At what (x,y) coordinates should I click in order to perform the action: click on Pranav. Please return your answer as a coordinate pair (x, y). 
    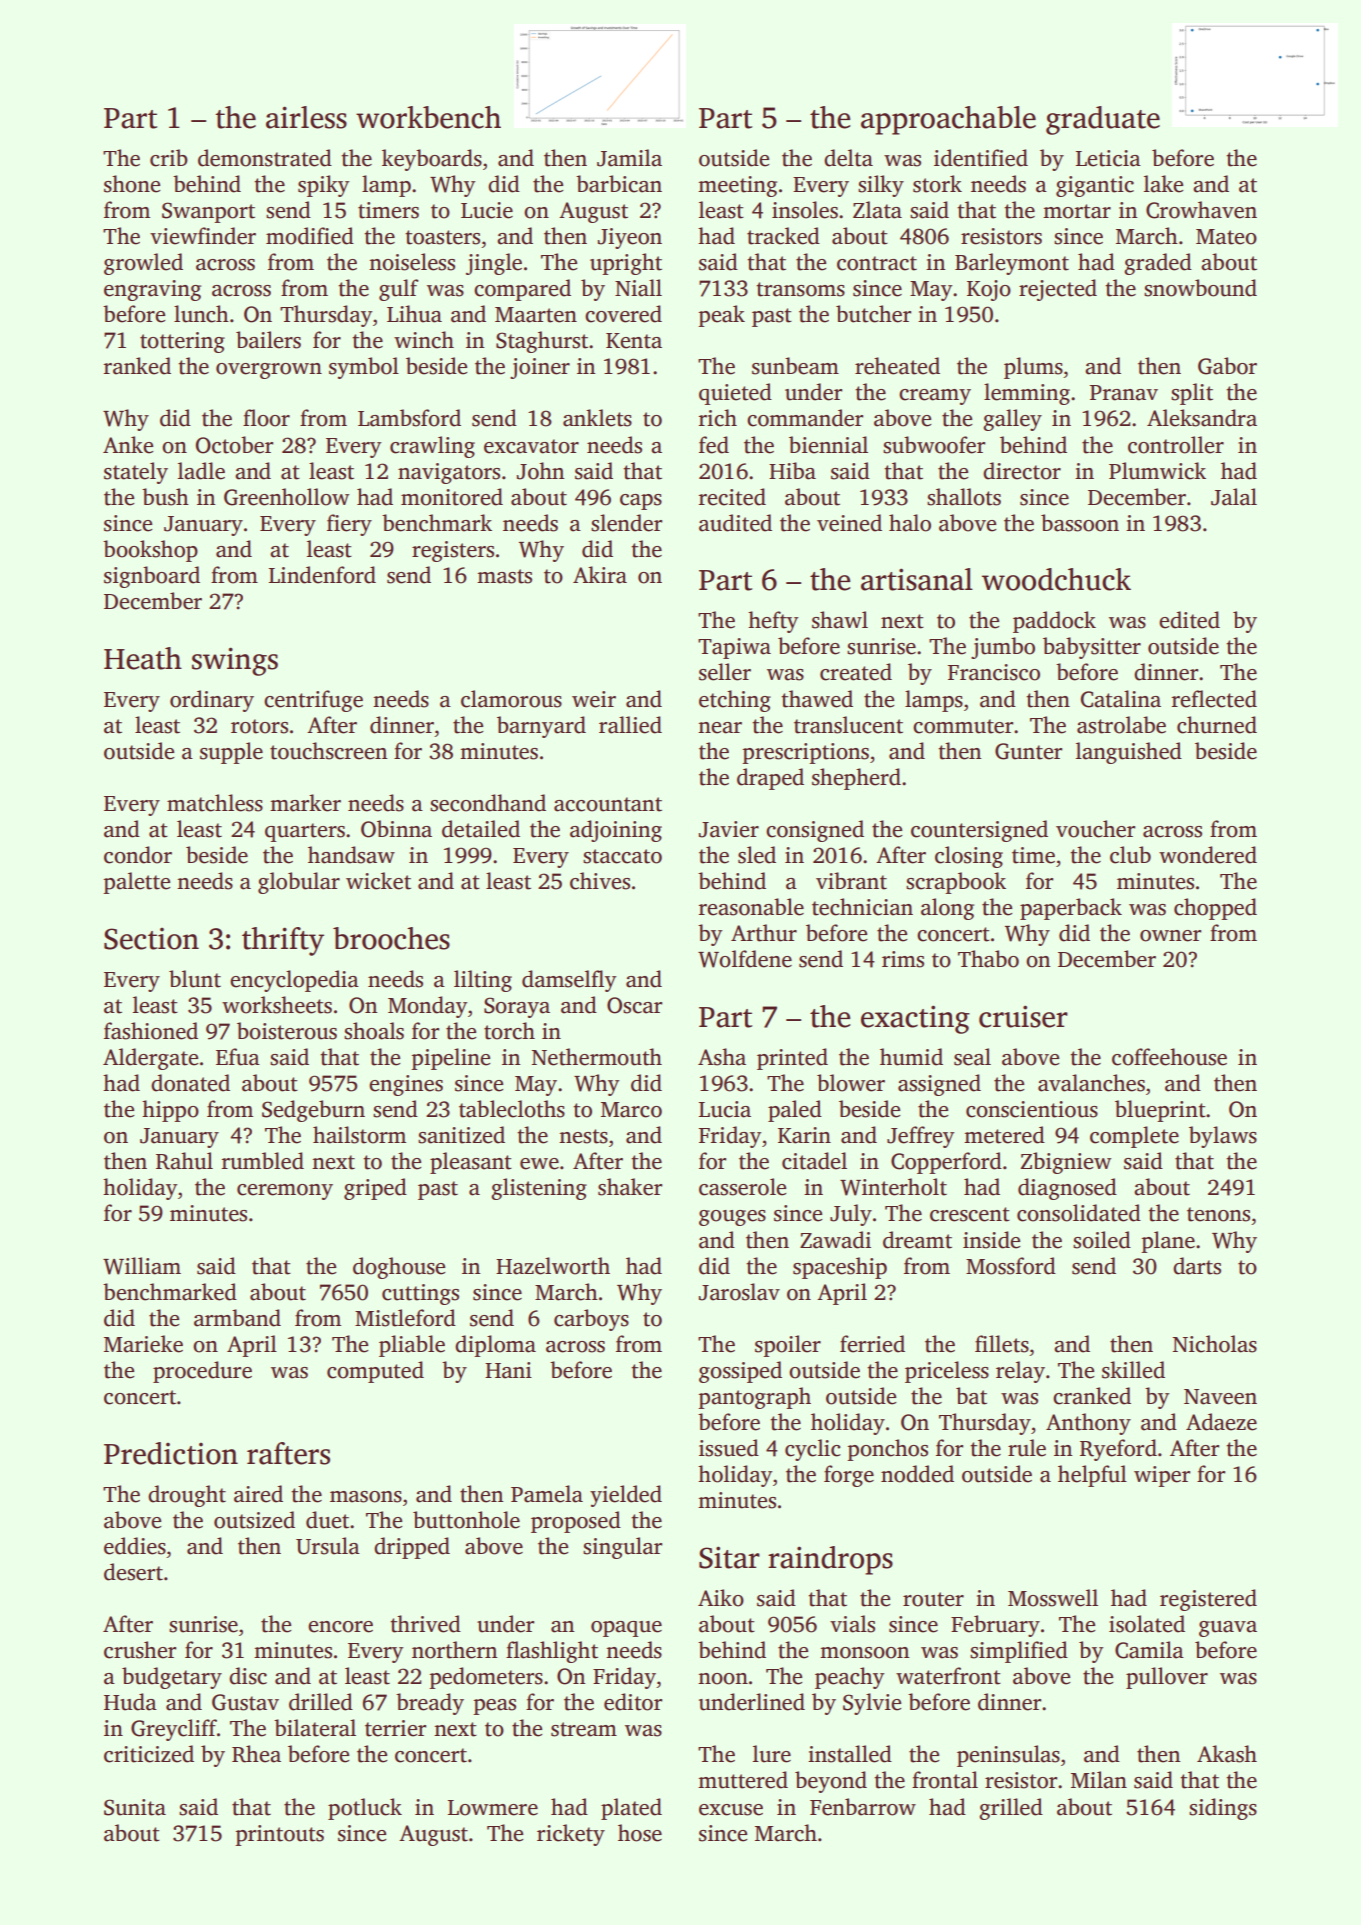
    Looking at the image, I should click on (1124, 393).
